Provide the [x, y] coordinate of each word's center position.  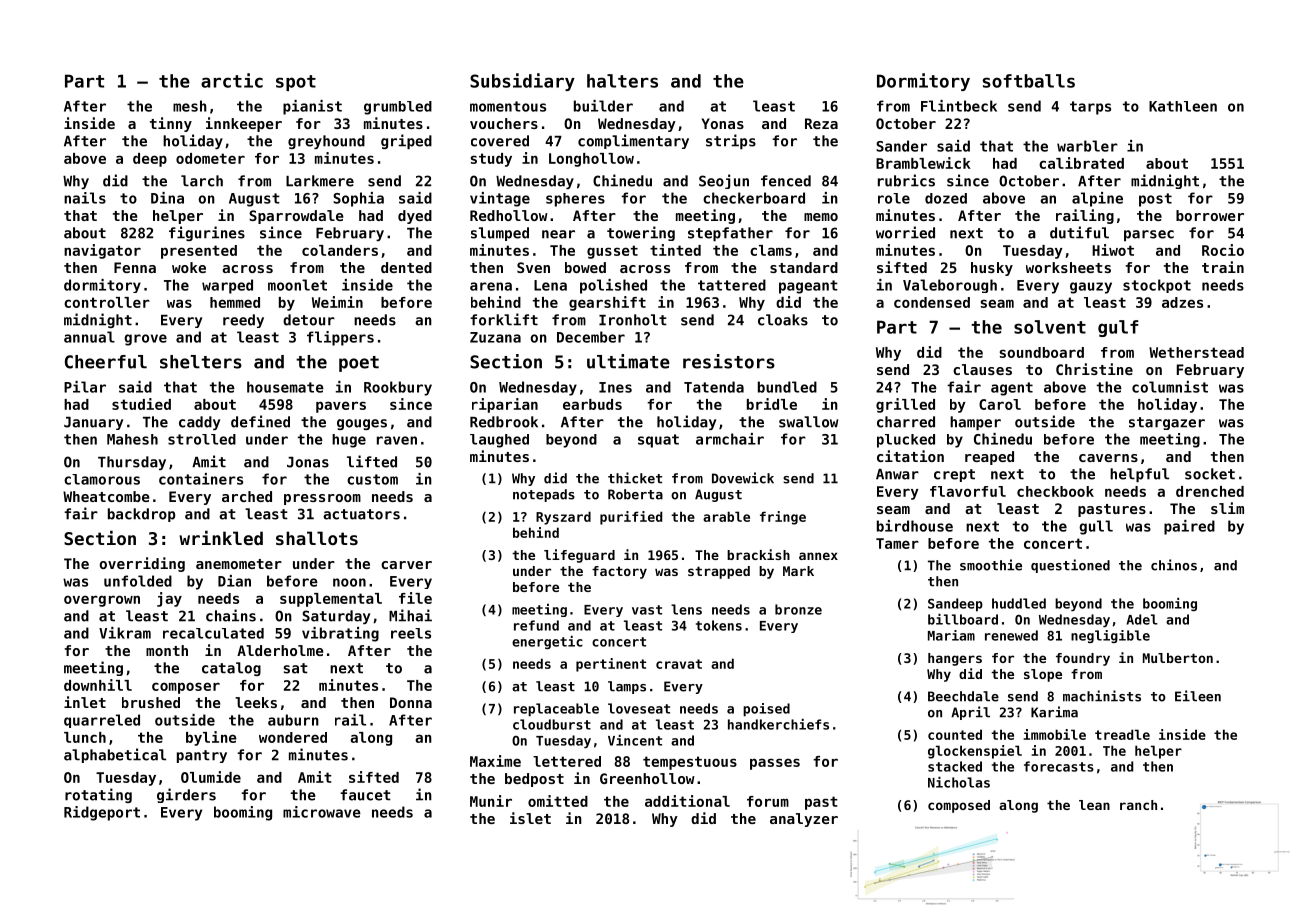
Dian [234, 581]
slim [1227, 508]
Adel [1142, 619]
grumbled [398, 108]
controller [107, 302]
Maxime [495, 761]
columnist [1170, 387]
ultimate [628, 361]
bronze [798, 609]
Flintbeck [959, 106]
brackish [758, 554]
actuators [361, 514]
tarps [1090, 108]
